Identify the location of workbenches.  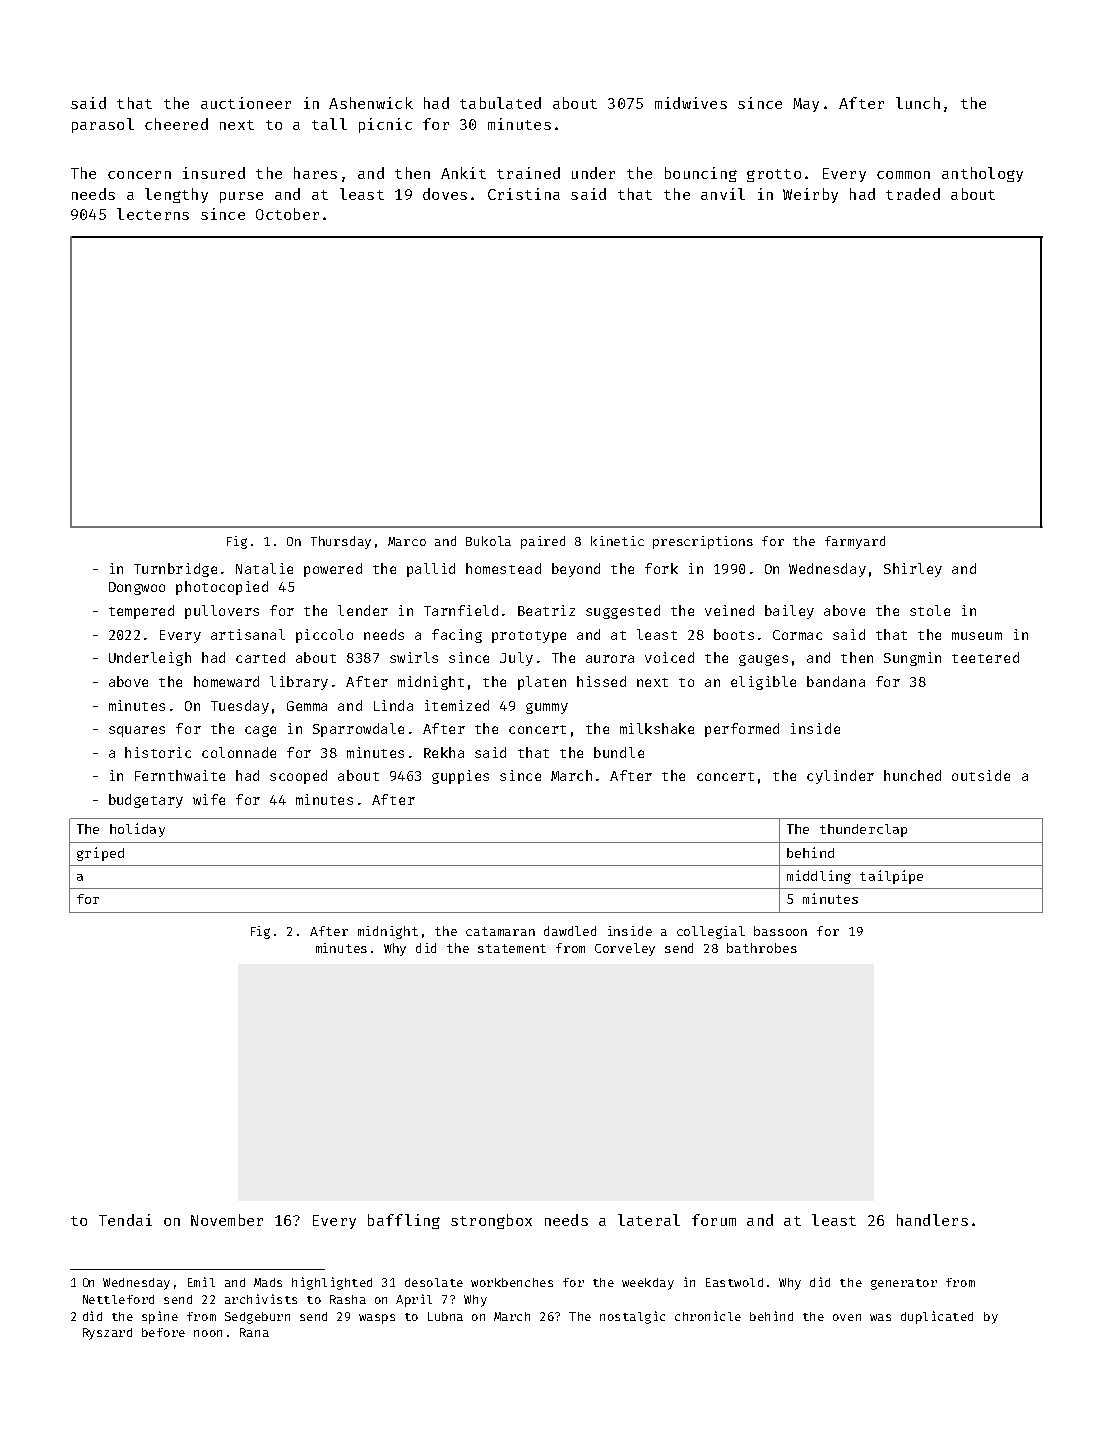
(512, 1282).
